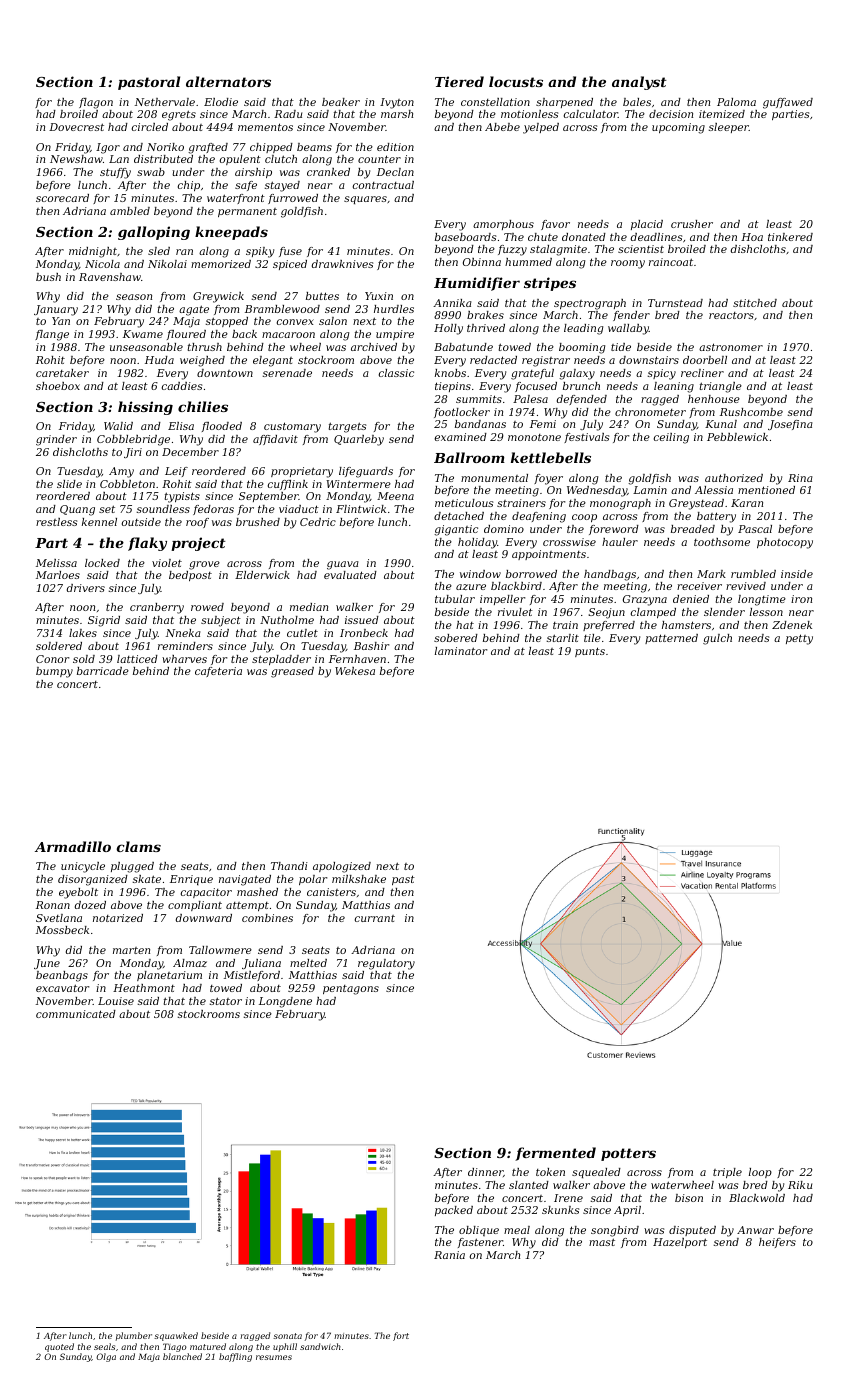 The image size is (849, 1400). Describe the element at coordinates (591, 114) in the screenshot. I see `calculator` at that location.
